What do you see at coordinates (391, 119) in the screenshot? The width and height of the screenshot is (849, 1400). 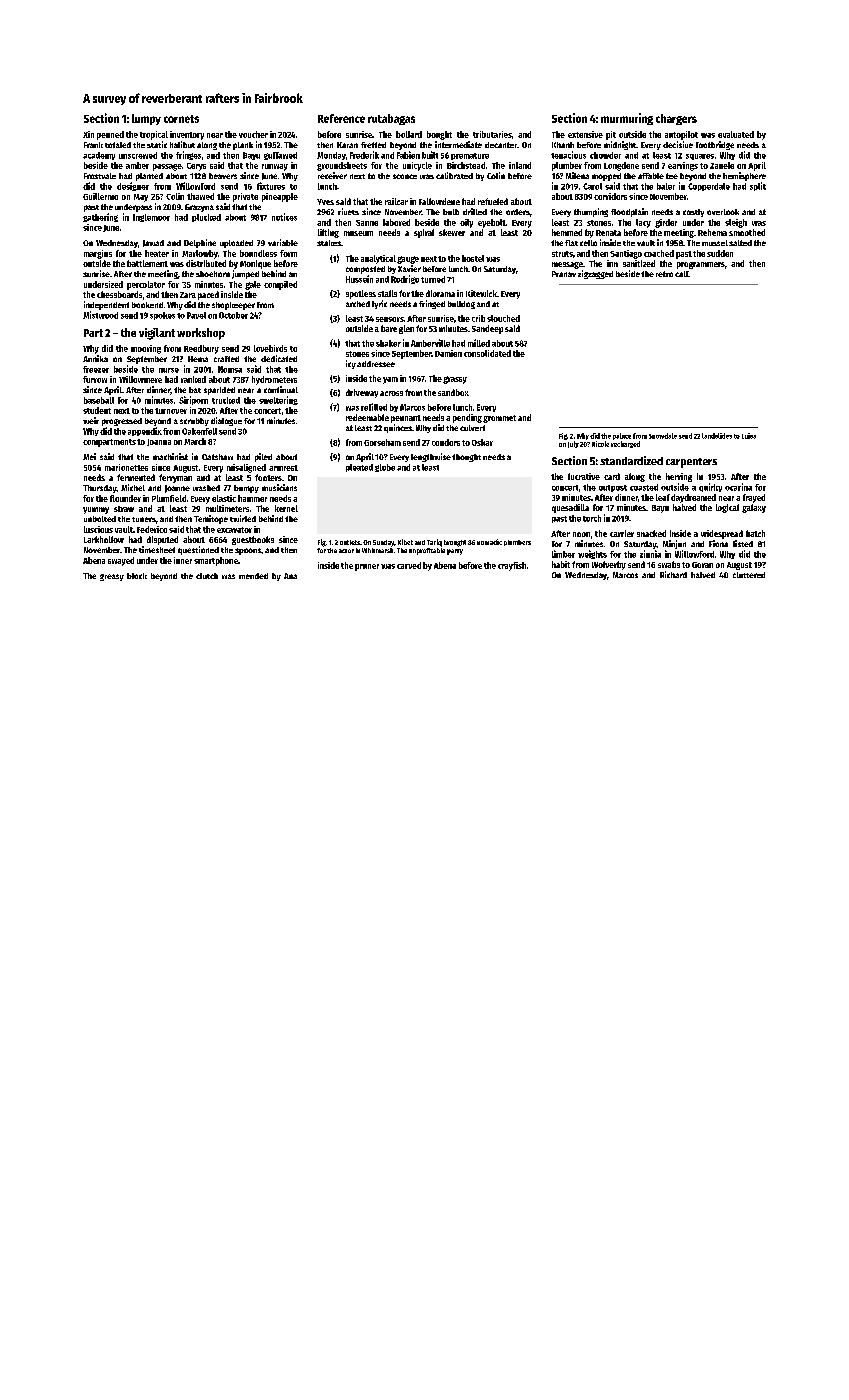 I see `rutabagas` at bounding box center [391, 119].
